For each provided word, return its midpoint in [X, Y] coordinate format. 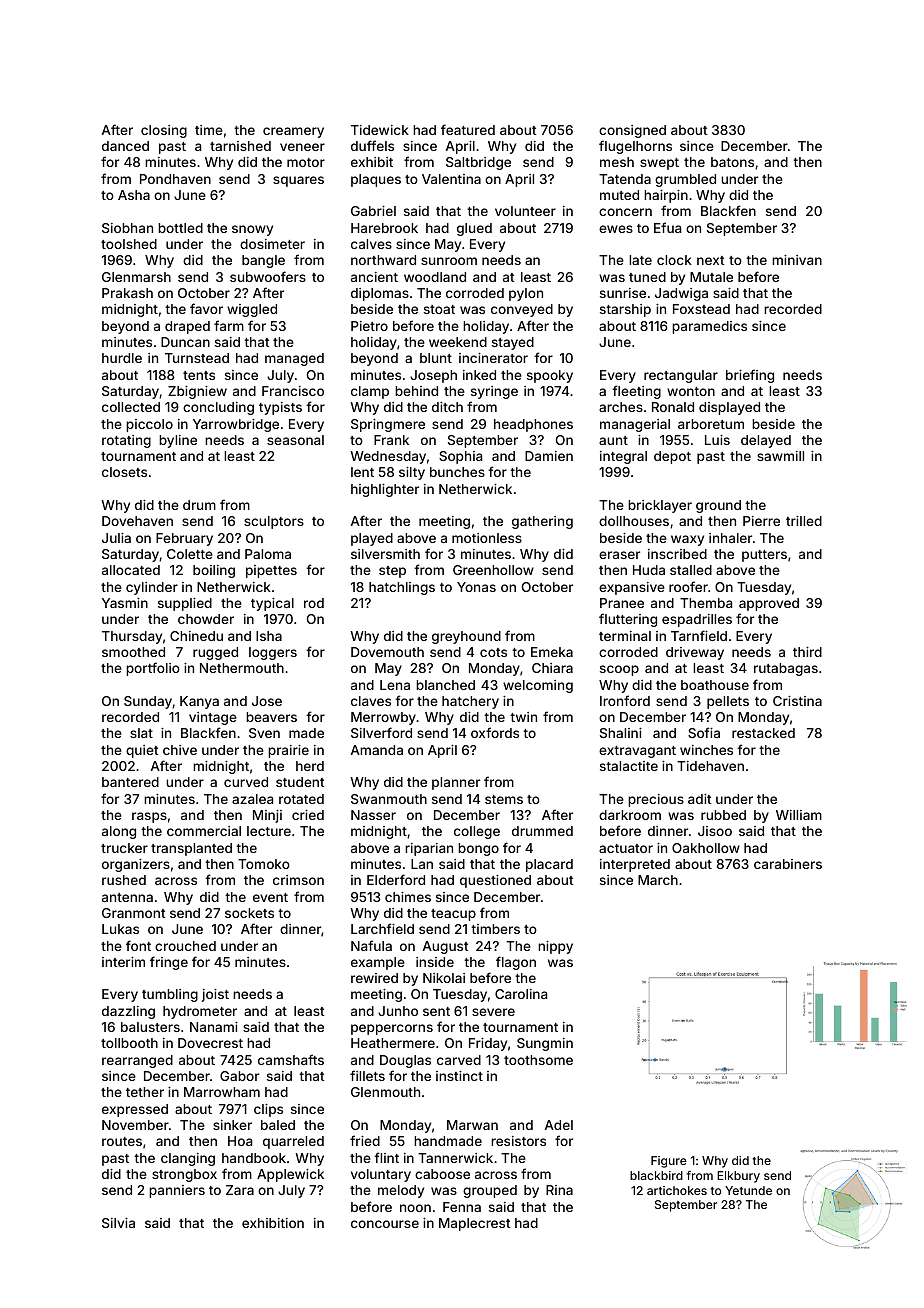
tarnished [240, 146]
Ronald [673, 407]
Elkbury [738, 1177]
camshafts [291, 1059]
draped [187, 327]
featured [468, 129]
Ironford [625, 700]
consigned [632, 131]
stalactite [629, 766]
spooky [550, 376]
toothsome [538, 1060]
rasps [149, 817]
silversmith [385, 554]
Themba [706, 603]
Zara [240, 1190]
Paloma [268, 554]
